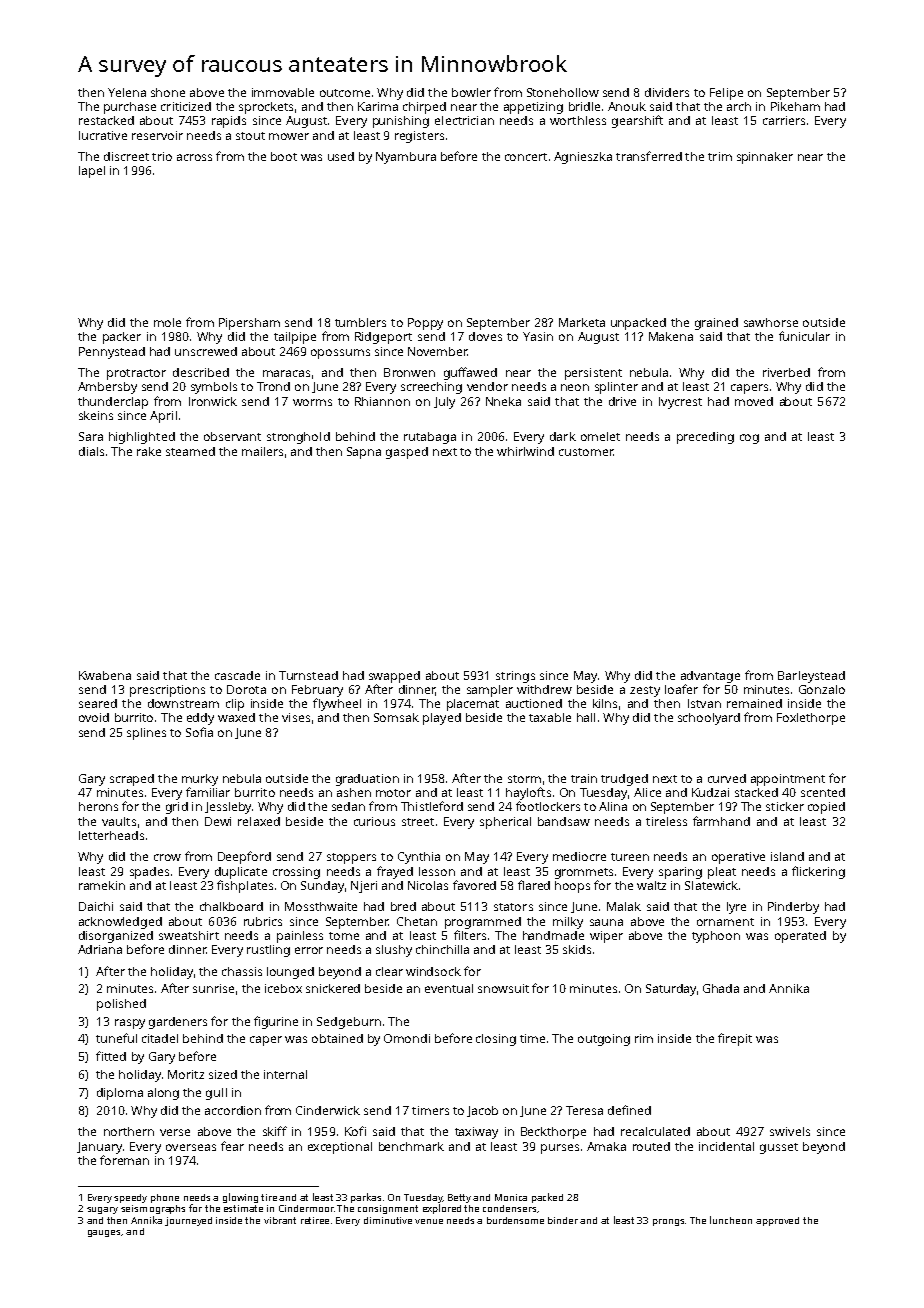 The width and height of the document is (924, 1308). Describe the element at coordinates (111, 1056) in the document. I see `fitted` at that location.
